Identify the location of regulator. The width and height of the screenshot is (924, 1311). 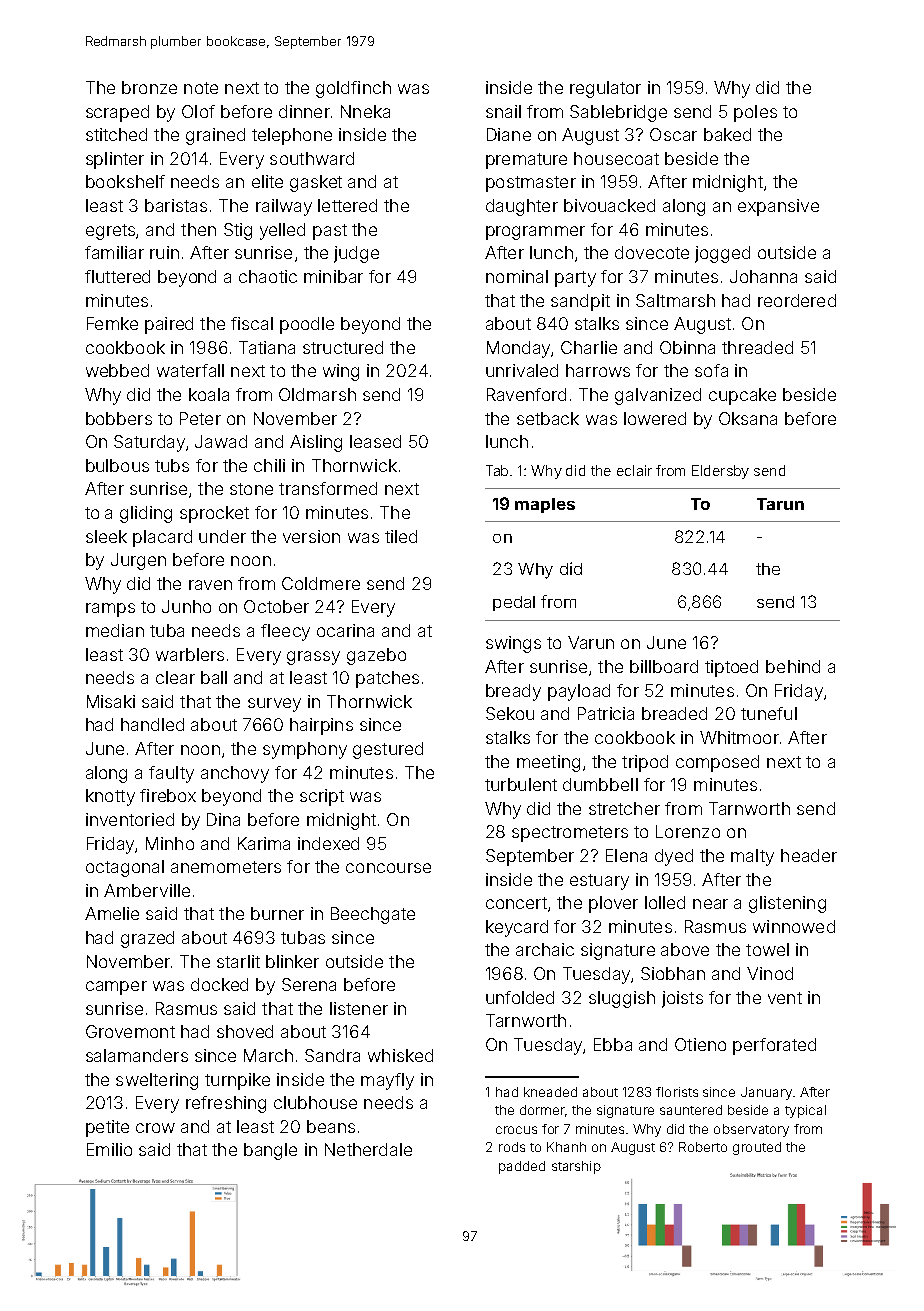
(605, 89).
